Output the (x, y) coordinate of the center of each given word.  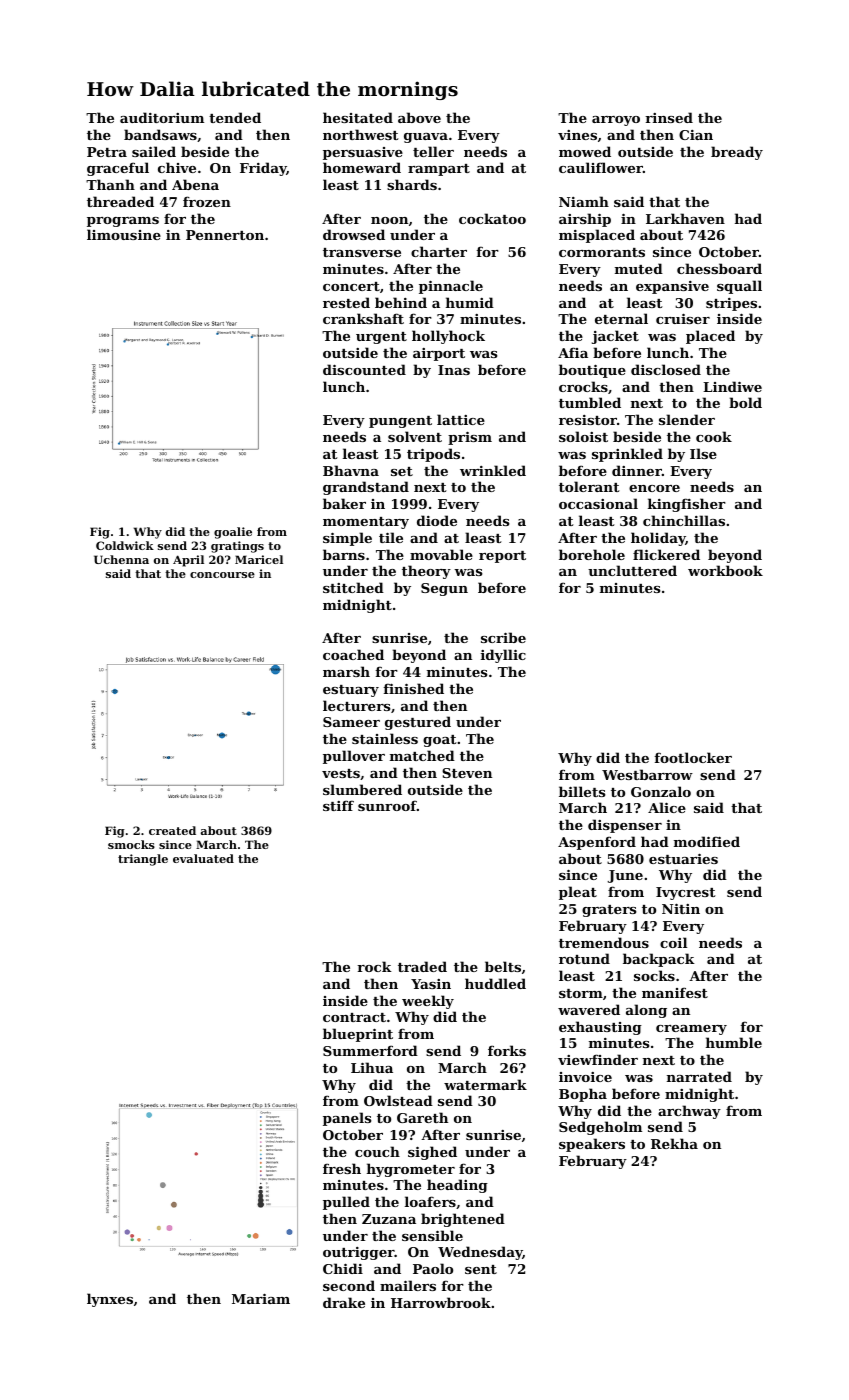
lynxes (110, 1300)
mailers (408, 1285)
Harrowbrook (441, 1302)
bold (745, 402)
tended (235, 117)
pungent (400, 422)
